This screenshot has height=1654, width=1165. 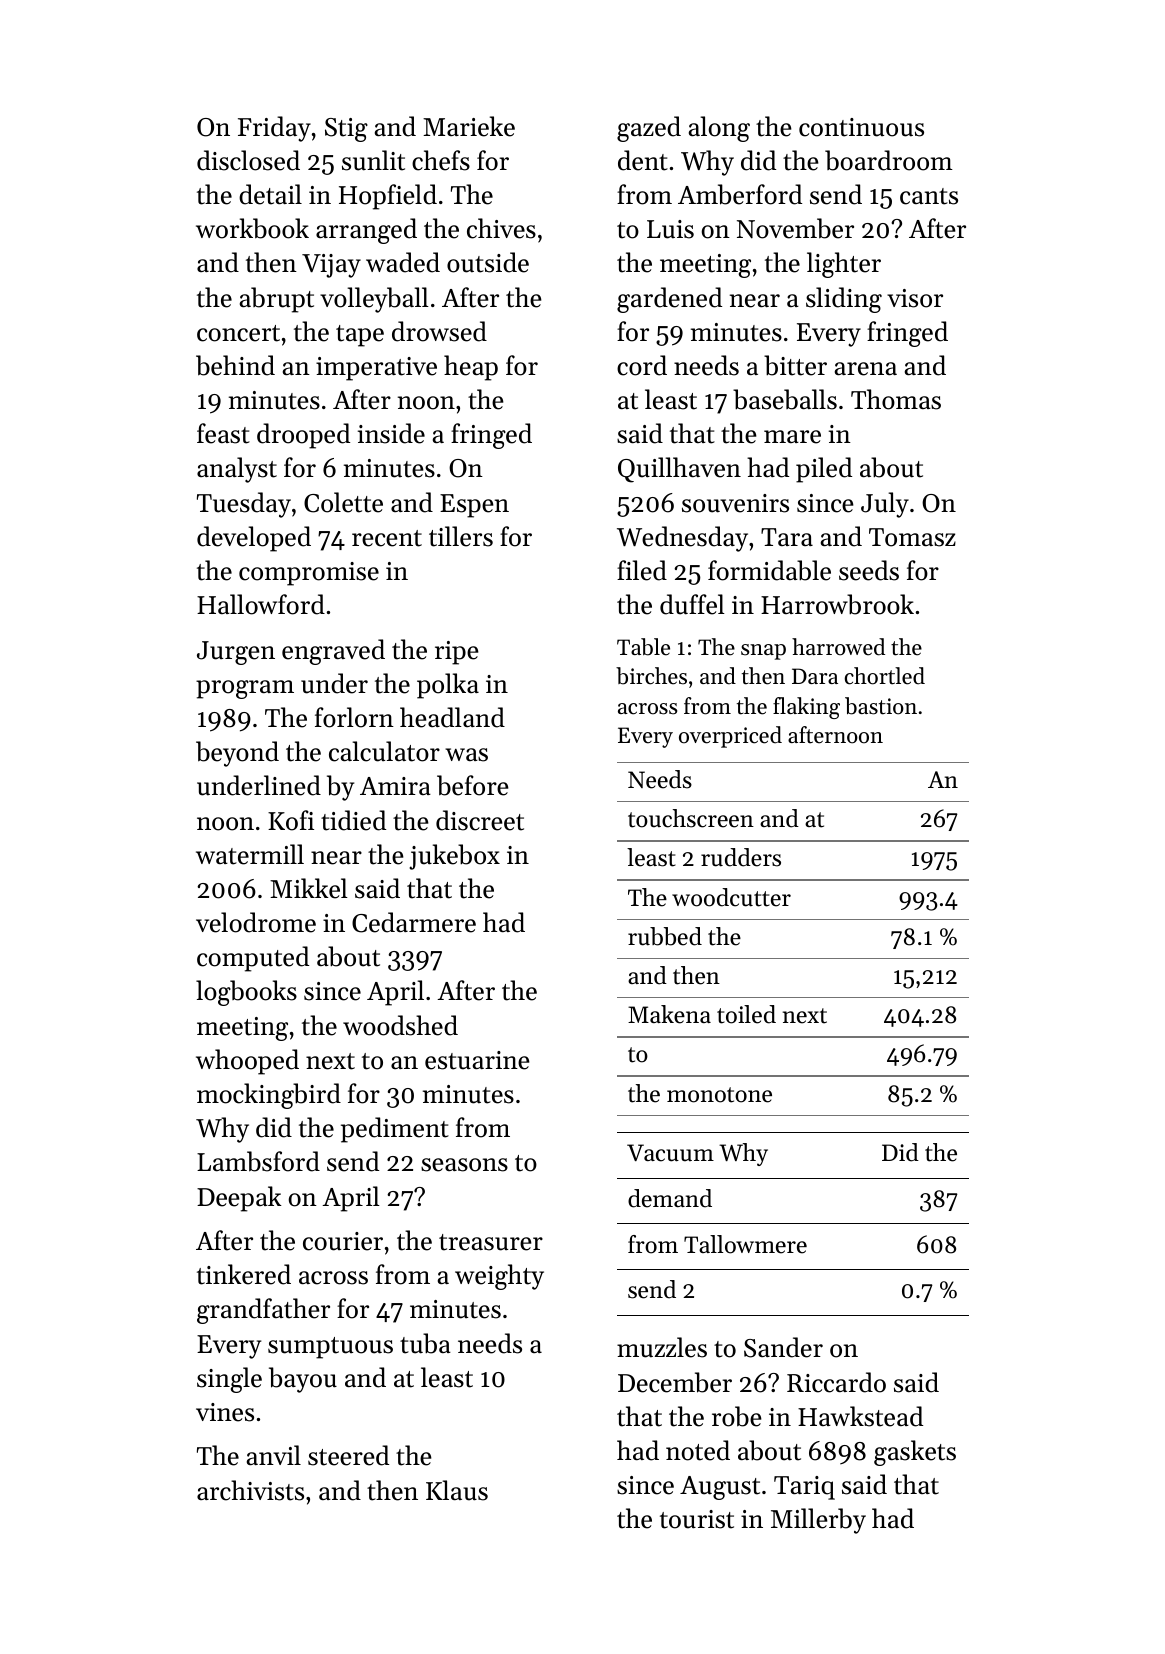 What do you see at coordinates (469, 126) in the screenshot?
I see `Marieke` at bounding box center [469, 126].
